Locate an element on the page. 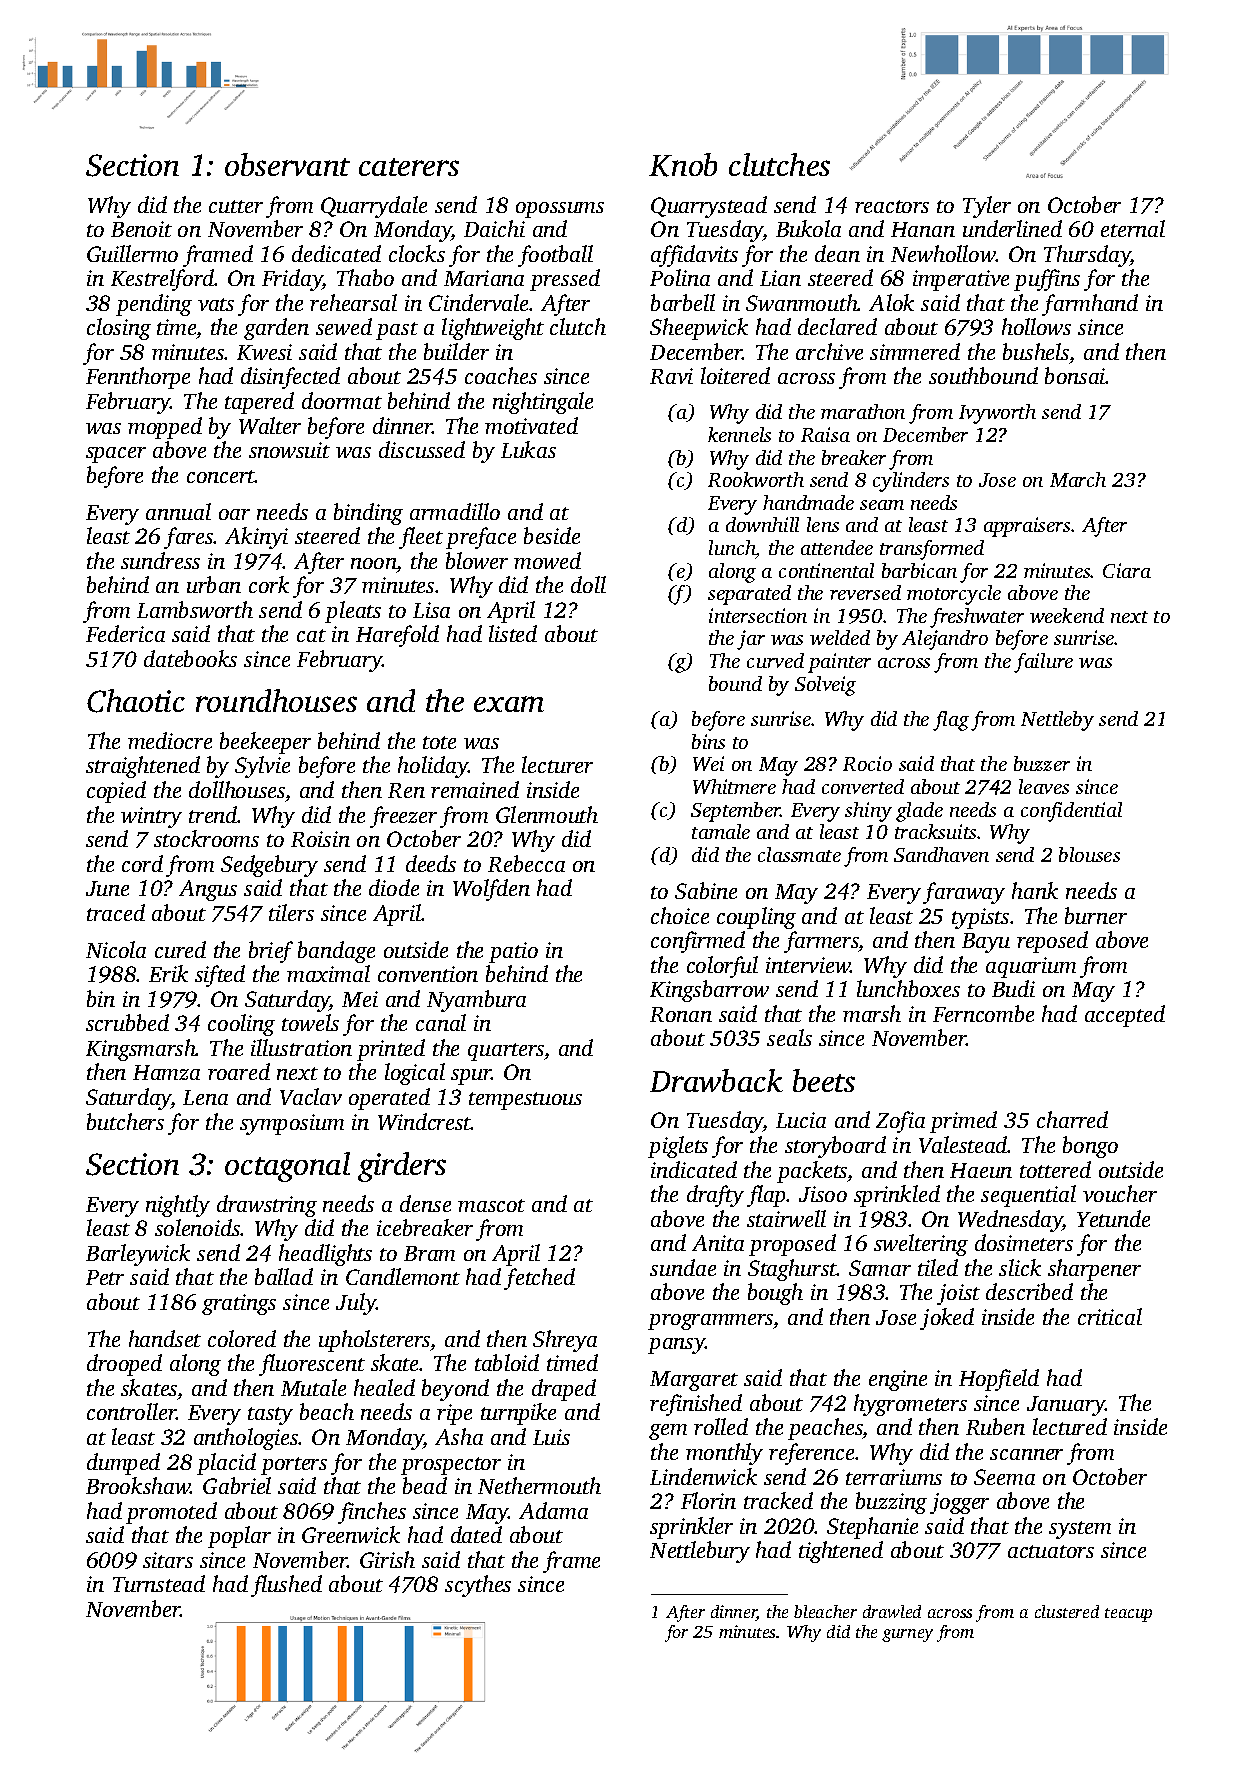 The width and height of the image is (1259, 1781). downhill is located at coordinates (762, 524).
